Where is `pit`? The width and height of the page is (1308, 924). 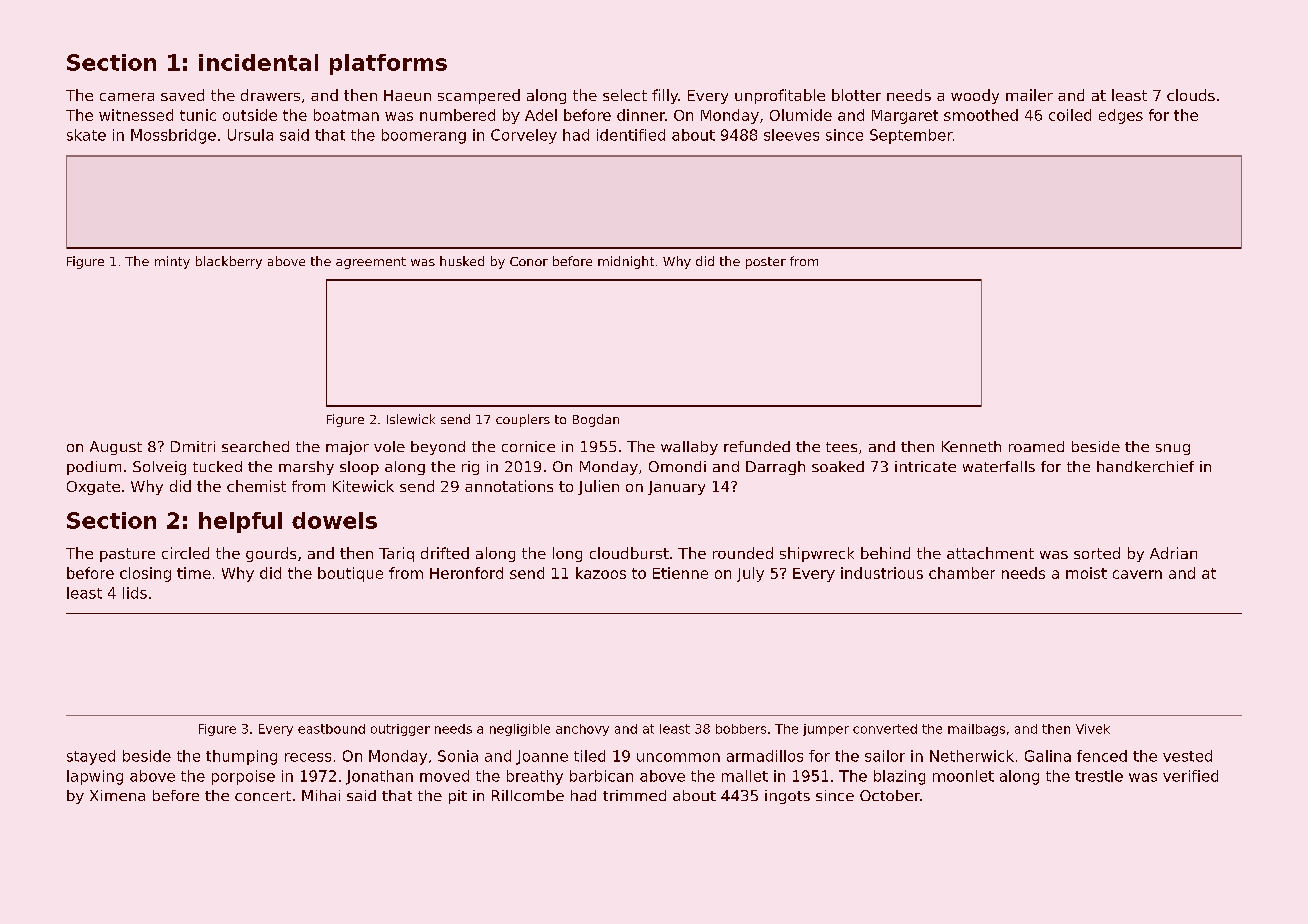
pit is located at coordinates (458, 797).
